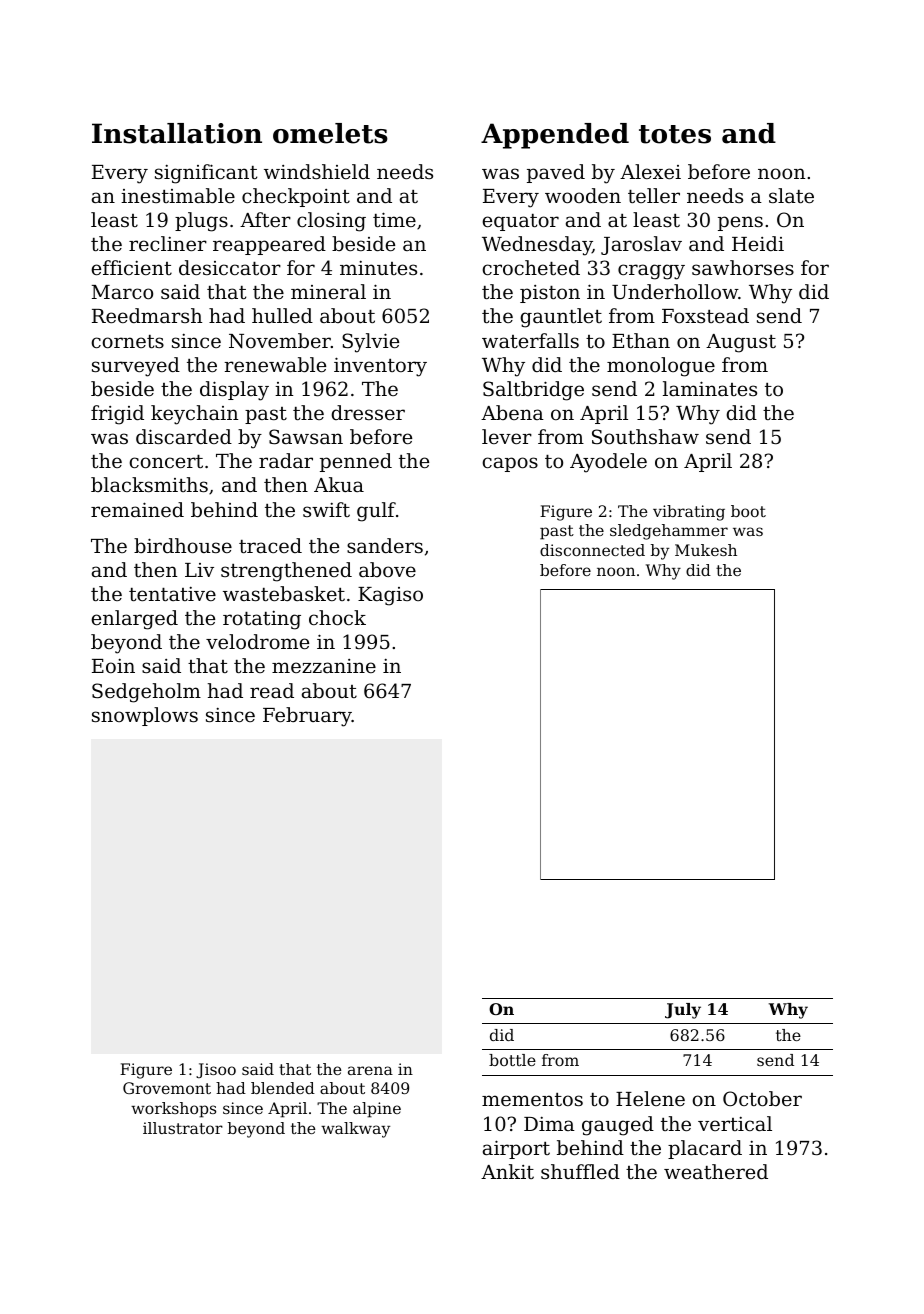  What do you see at coordinates (532, 1099) in the document?
I see `mementos` at bounding box center [532, 1099].
